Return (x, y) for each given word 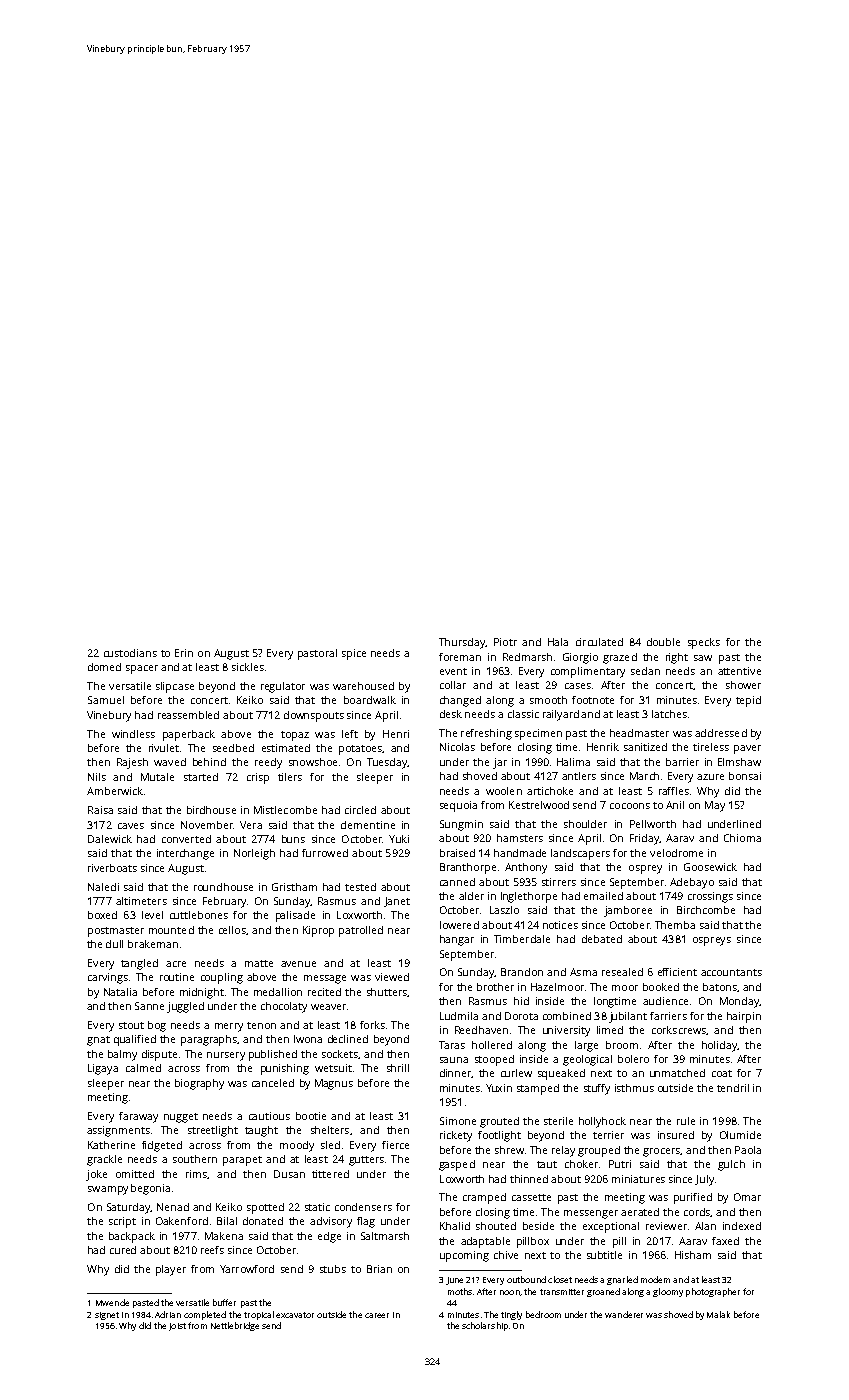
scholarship (485, 1326)
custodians (130, 653)
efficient (677, 972)
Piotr (505, 642)
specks (704, 643)
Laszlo (504, 910)
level (152, 915)
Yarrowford (247, 1269)
